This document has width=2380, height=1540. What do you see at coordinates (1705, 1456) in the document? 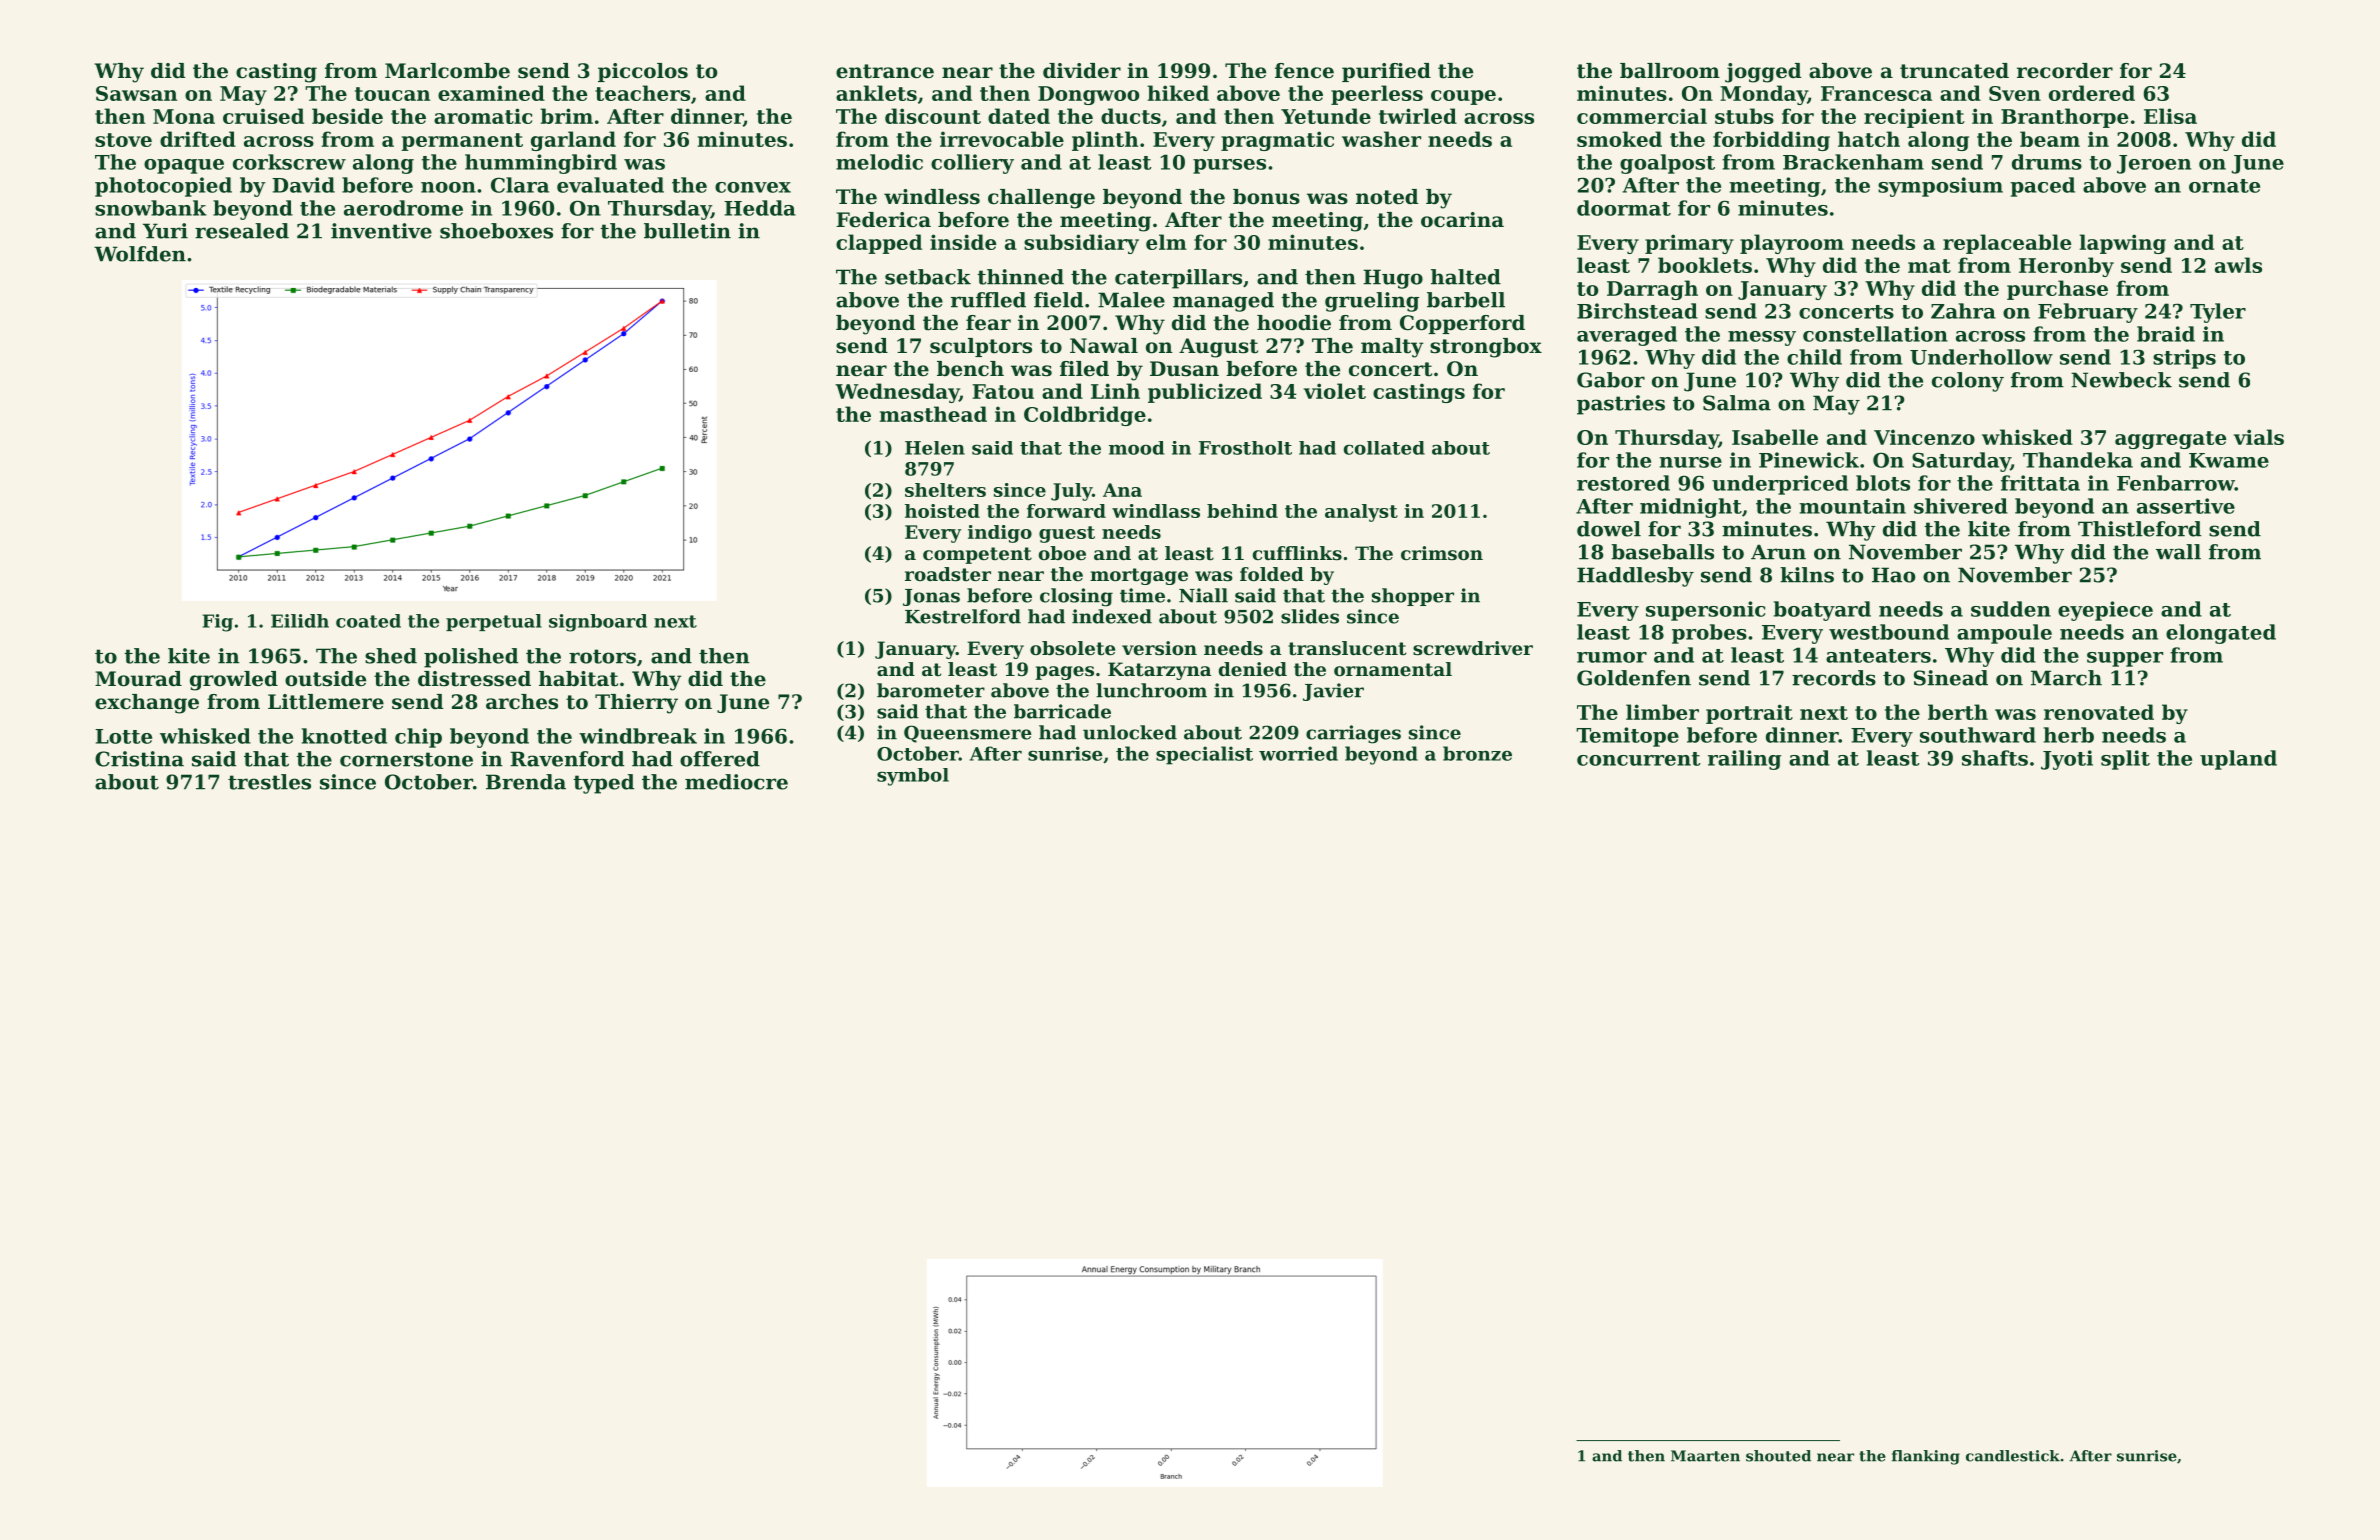
I see `Maarten` at bounding box center [1705, 1456].
